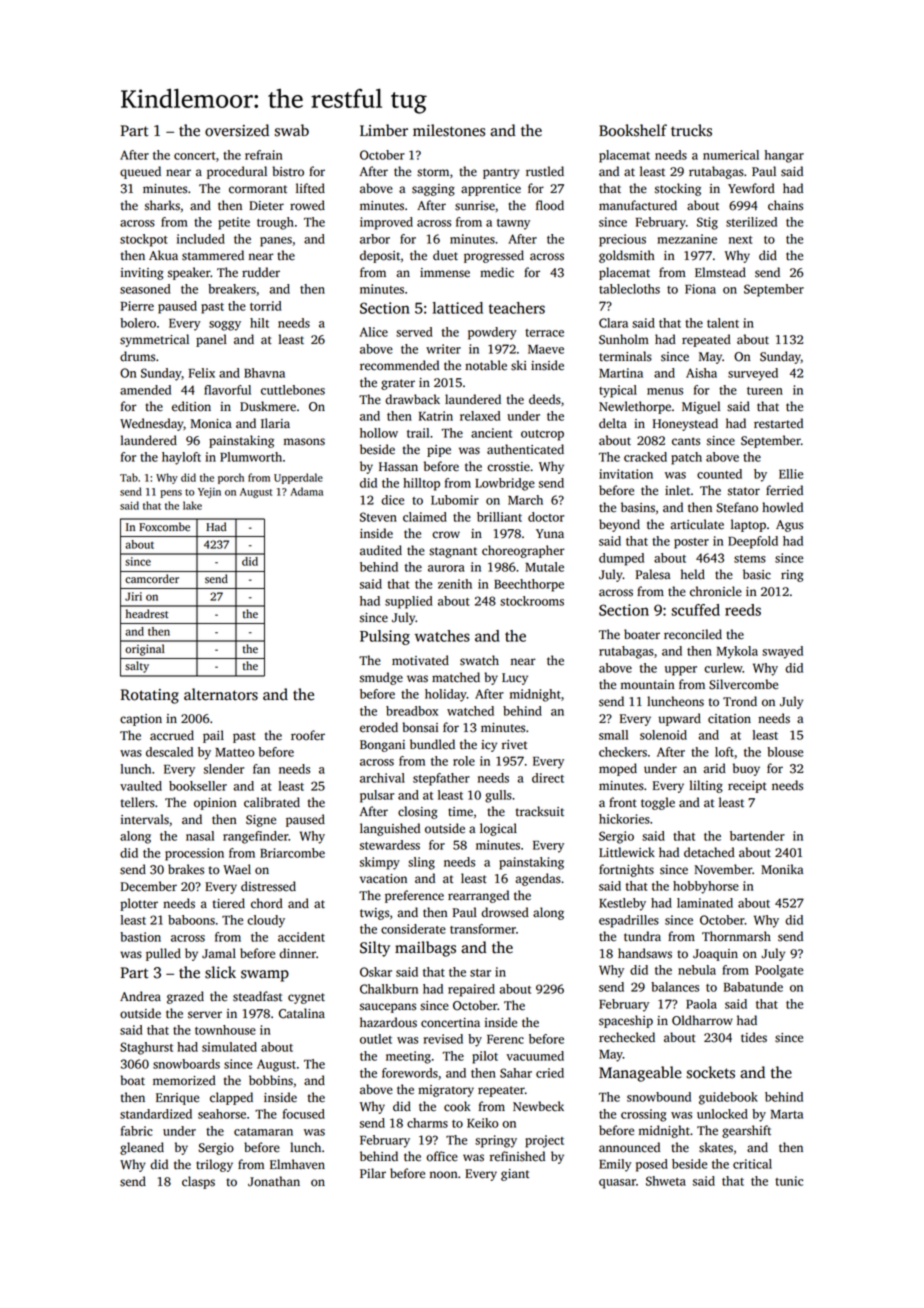 The width and height of the image is (924, 1308). What do you see at coordinates (306, 491) in the image?
I see `Adama` at bounding box center [306, 491].
